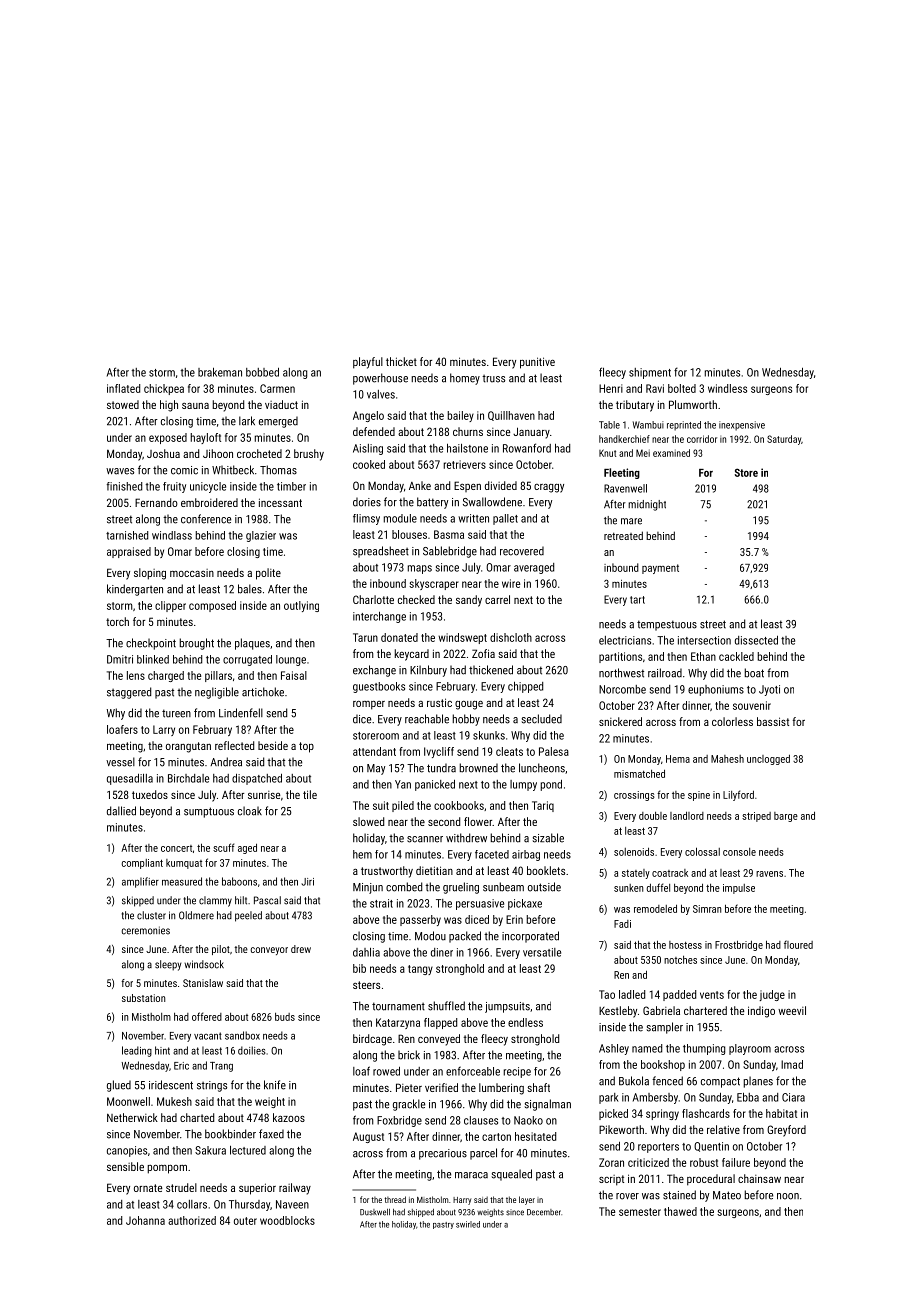 This image has height=1308, width=924. What do you see at coordinates (788, 1196) in the image?
I see `noon` at bounding box center [788, 1196].
